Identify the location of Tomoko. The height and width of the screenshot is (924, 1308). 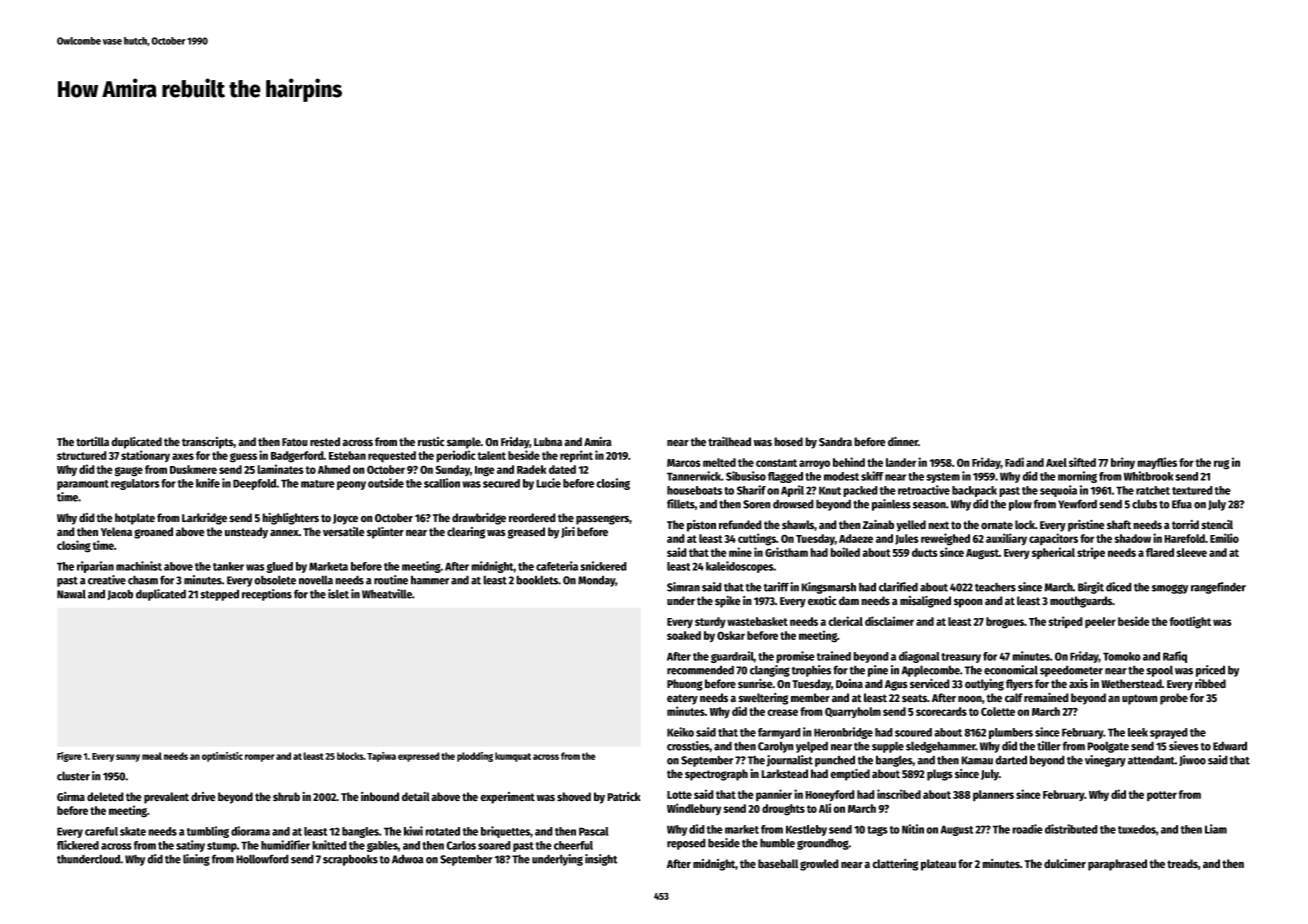
(1122, 656).
